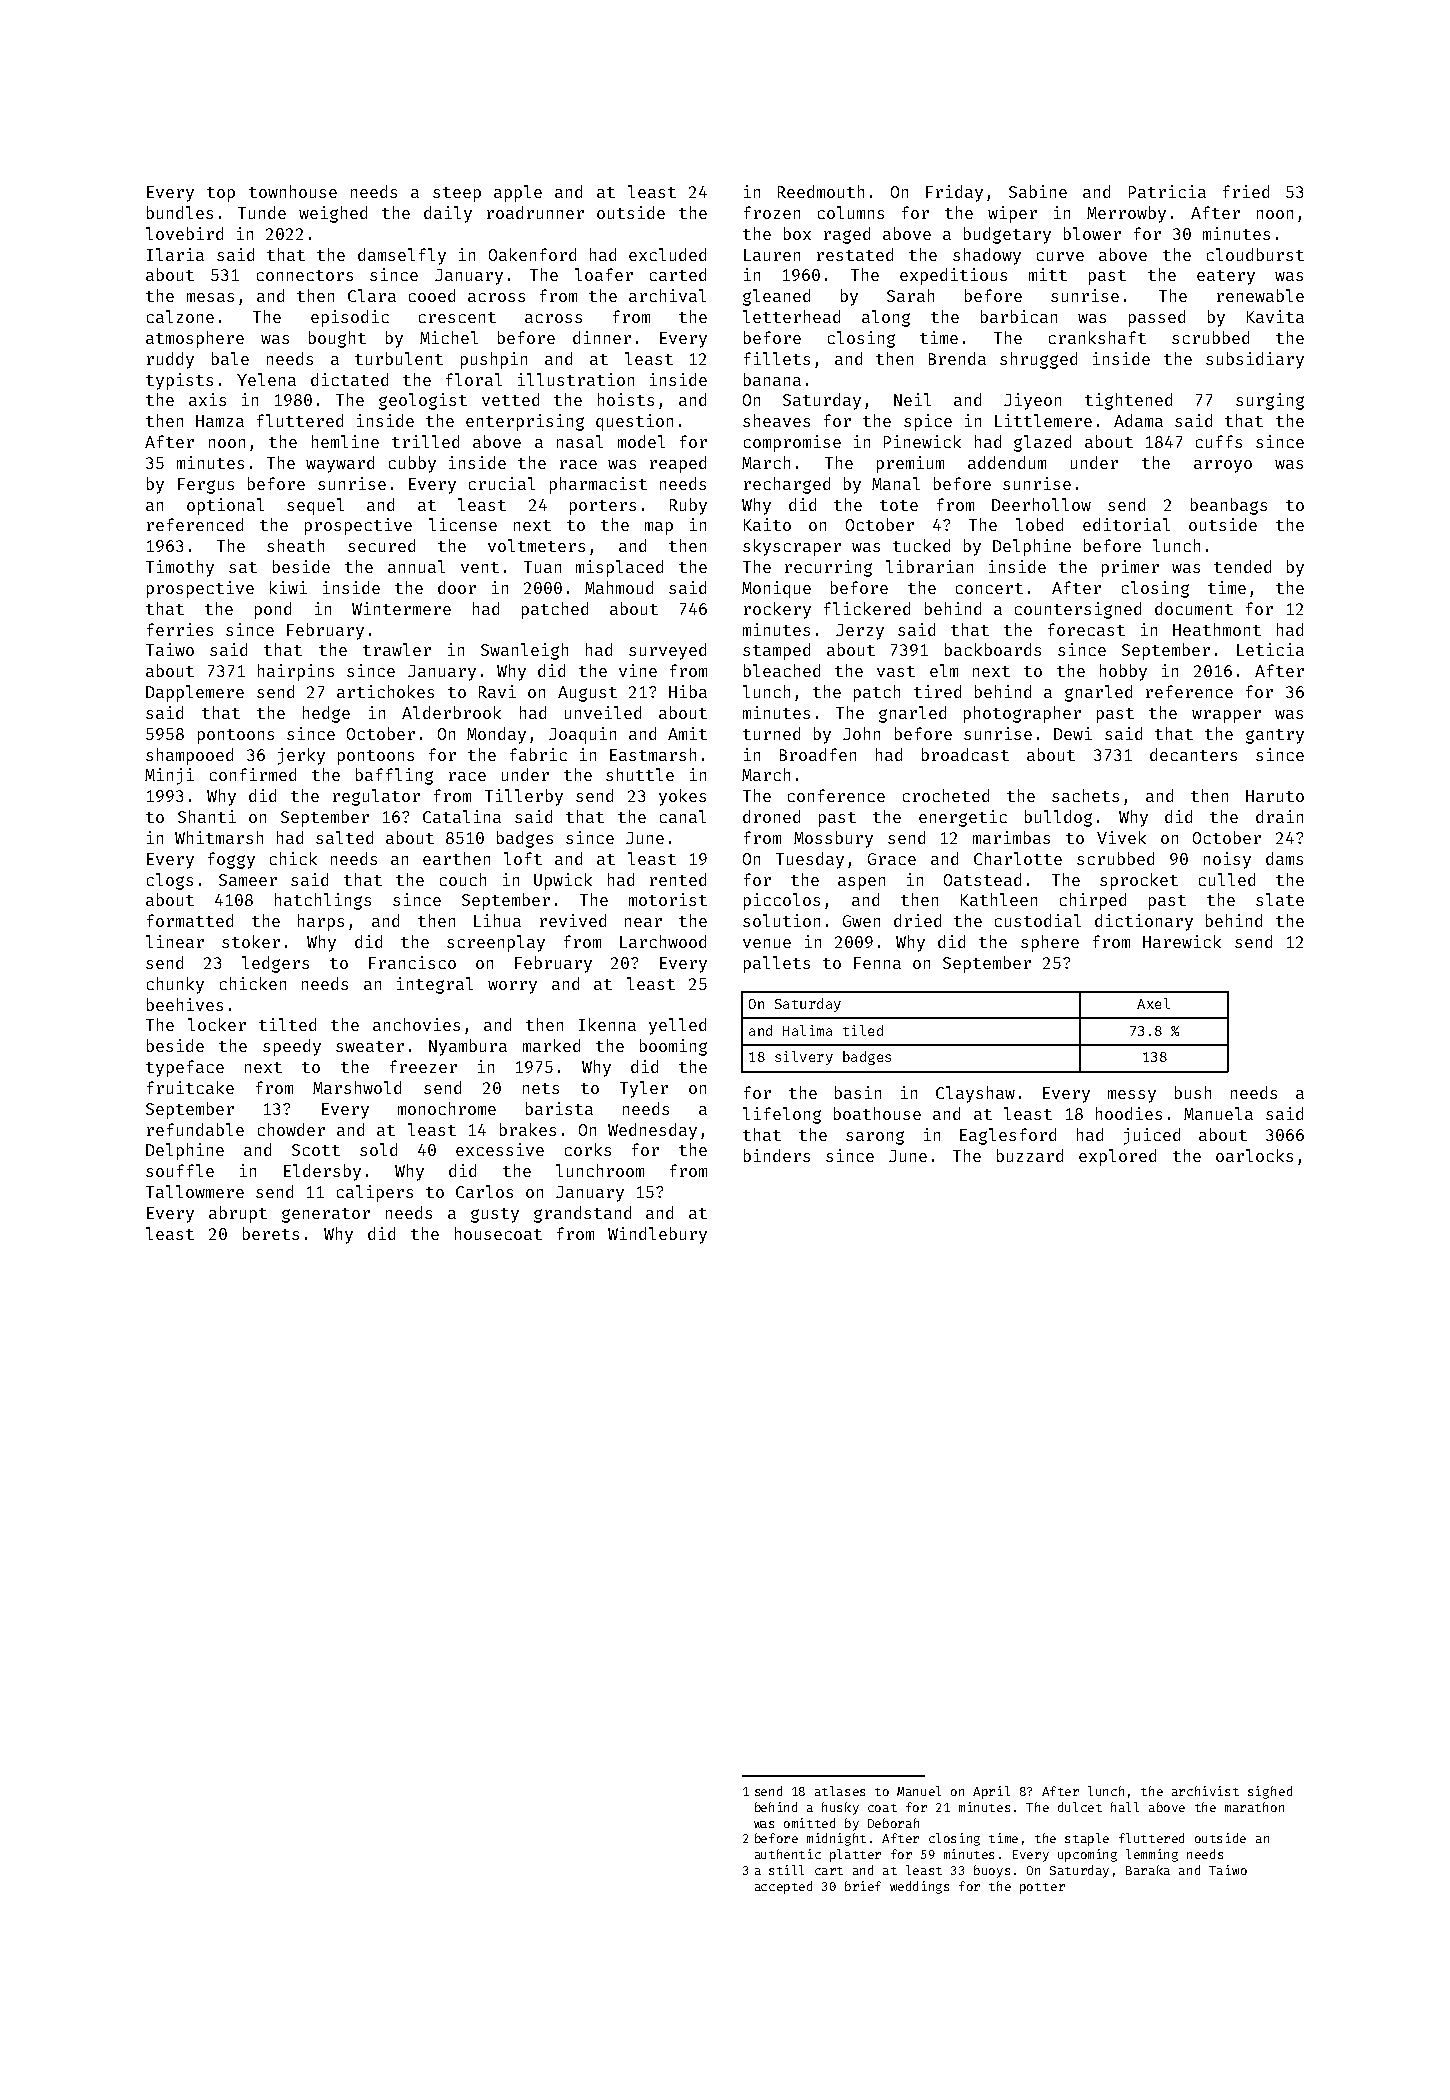 This image has width=1450, height=2100. I want to click on clogs, so click(170, 881).
